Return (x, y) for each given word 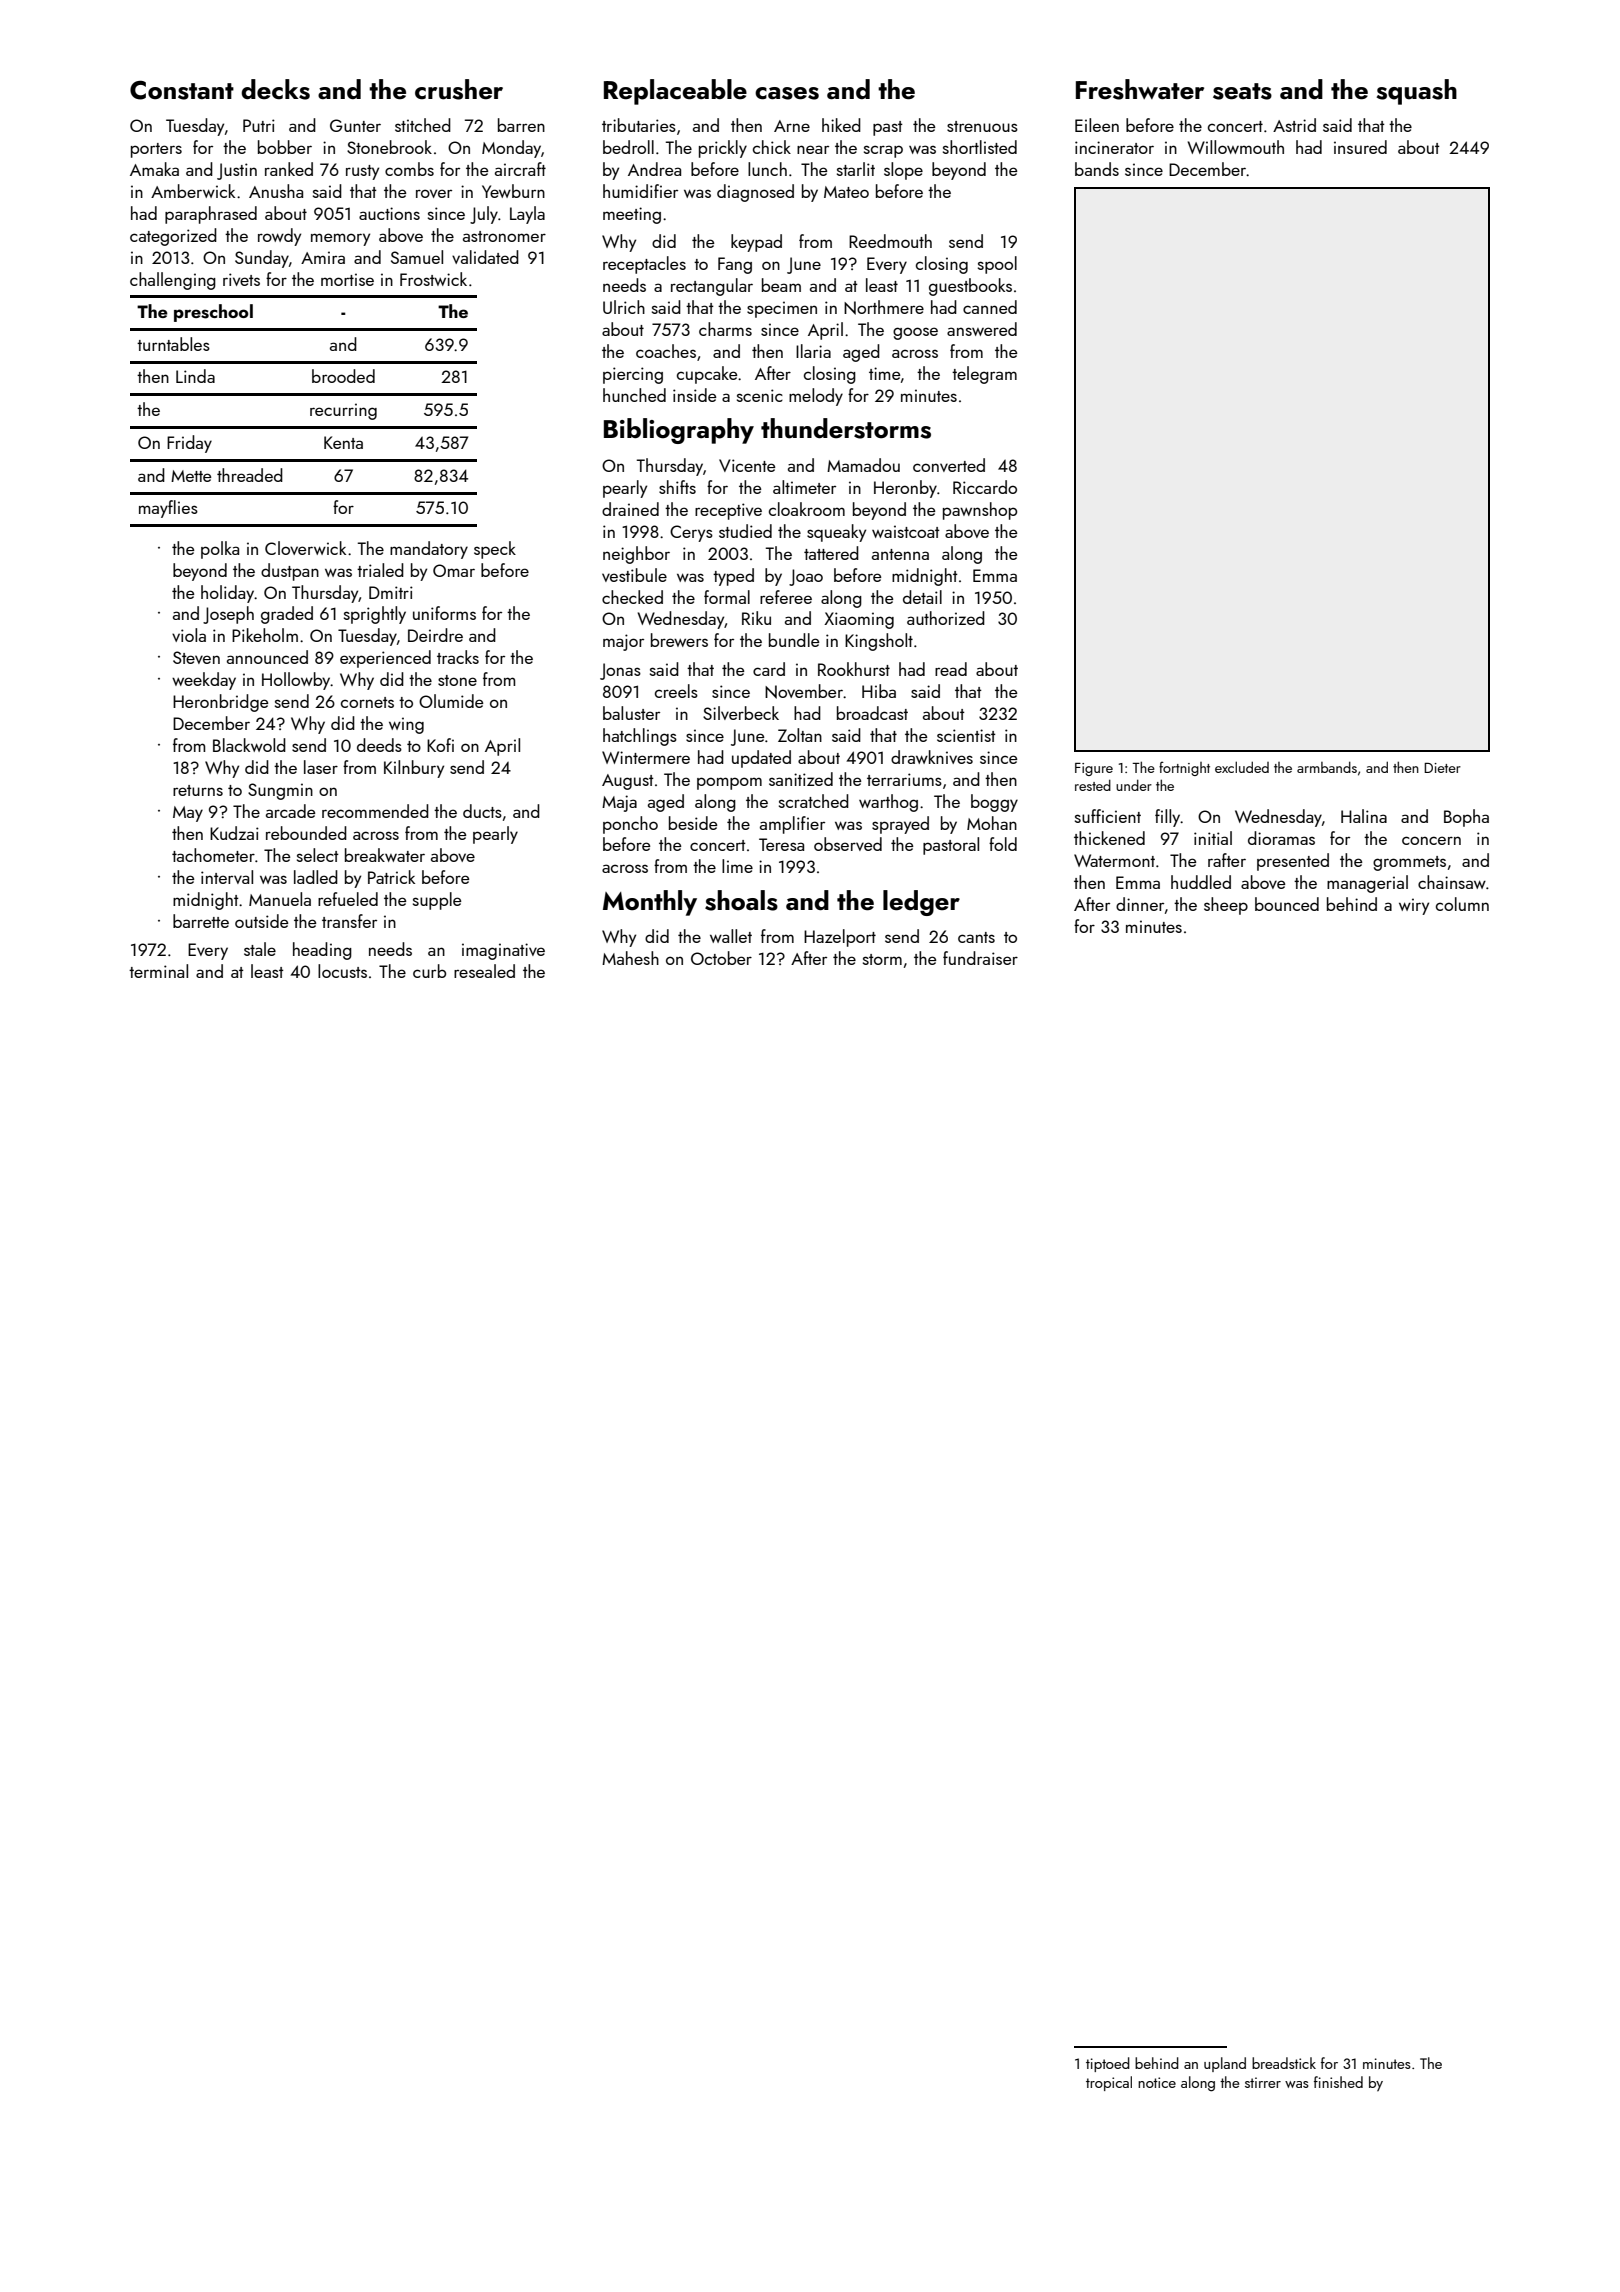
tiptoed (1108, 2064)
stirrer (1263, 2082)
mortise (347, 279)
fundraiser (980, 958)
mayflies (168, 509)
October (721, 958)
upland (1225, 2064)
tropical (1109, 2083)
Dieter (1442, 768)
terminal (158, 971)
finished (1338, 2082)
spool (997, 265)
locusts (342, 971)
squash (1416, 92)
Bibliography (679, 431)
